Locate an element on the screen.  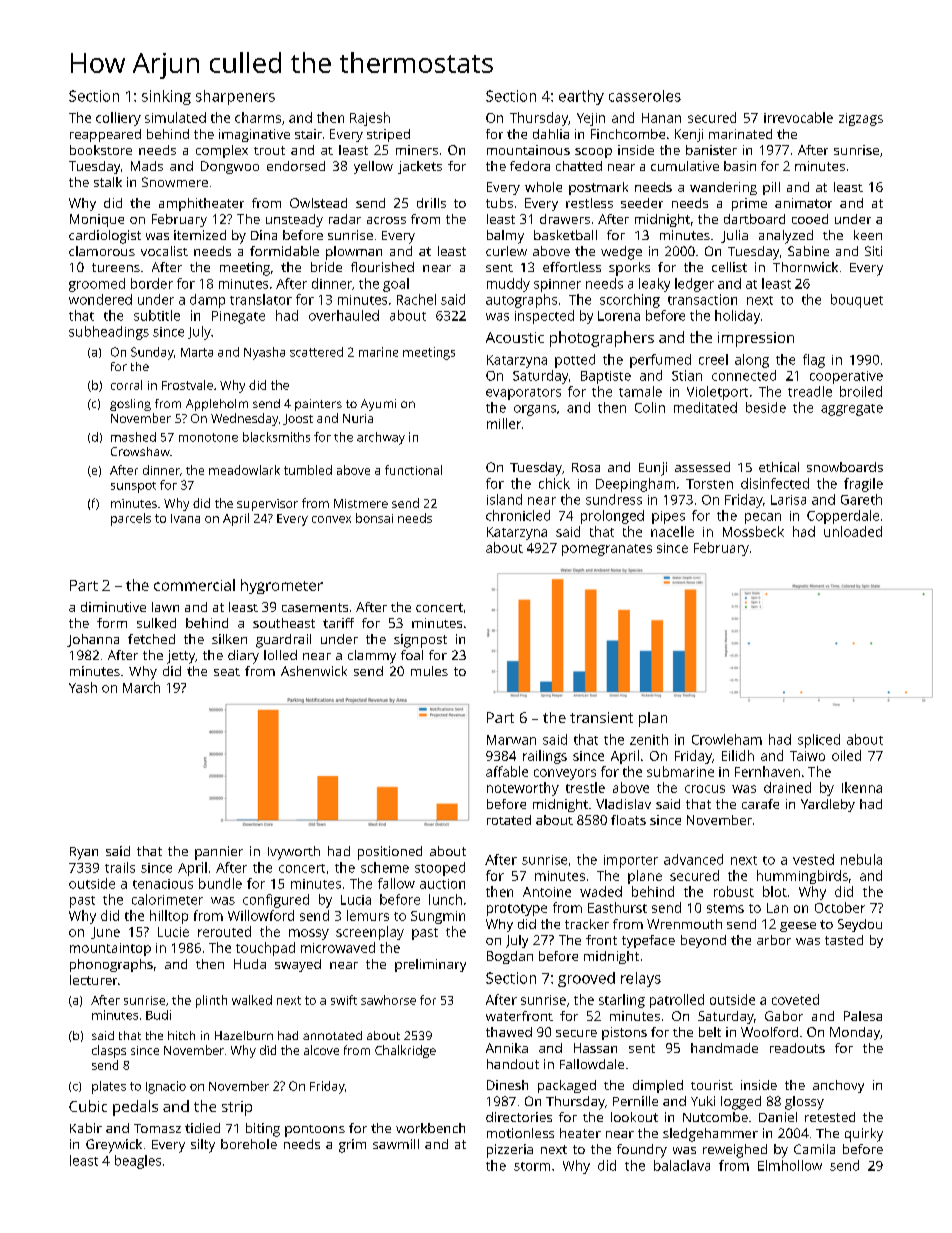
curlew is located at coordinates (506, 251).
